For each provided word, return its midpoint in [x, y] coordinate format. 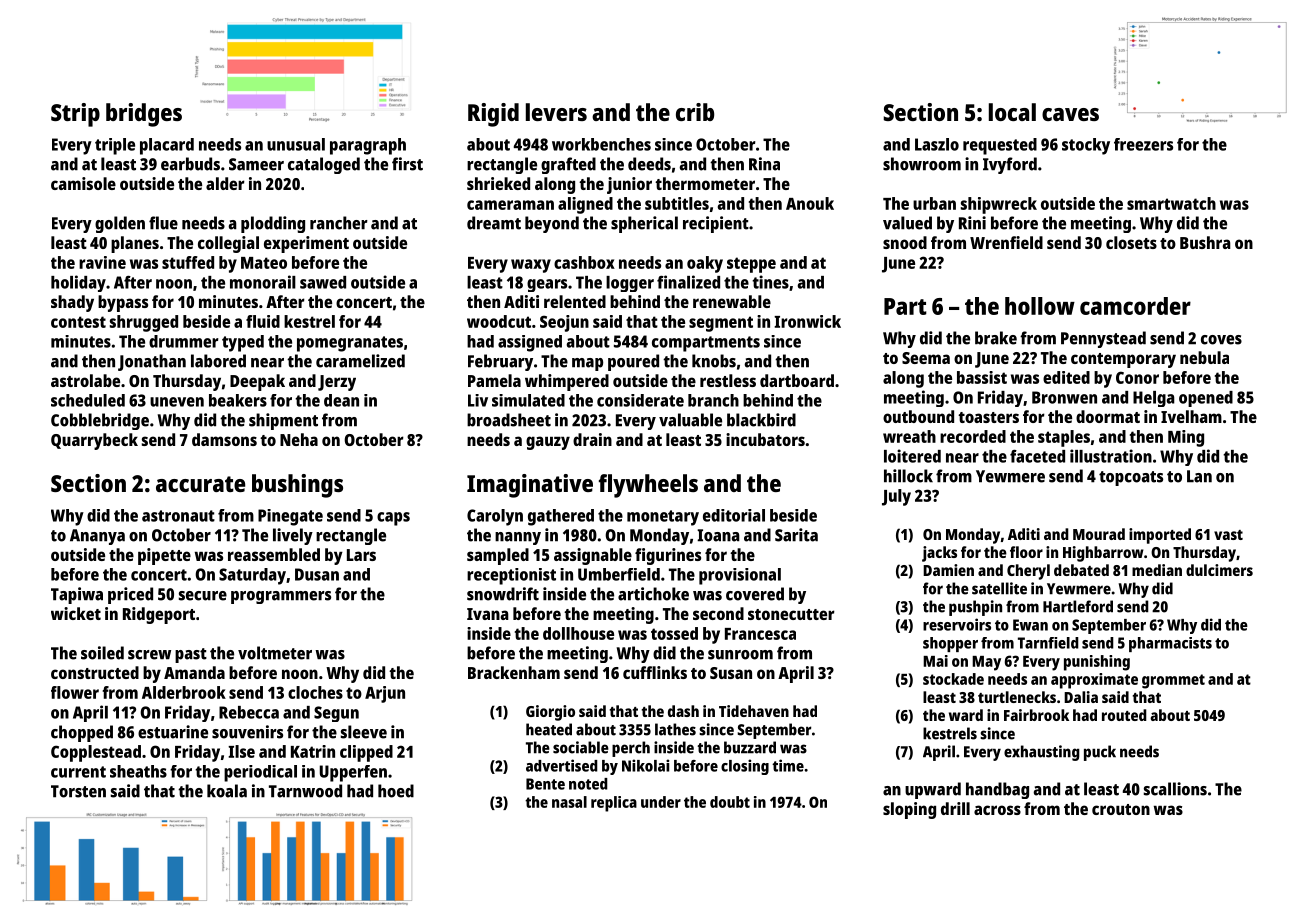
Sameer [256, 164]
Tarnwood [305, 791]
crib [695, 112]
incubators [765, 439]
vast [1228, 535]
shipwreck [999, 205]
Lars [361, 555]
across [997, 810]
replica [614, 804]
